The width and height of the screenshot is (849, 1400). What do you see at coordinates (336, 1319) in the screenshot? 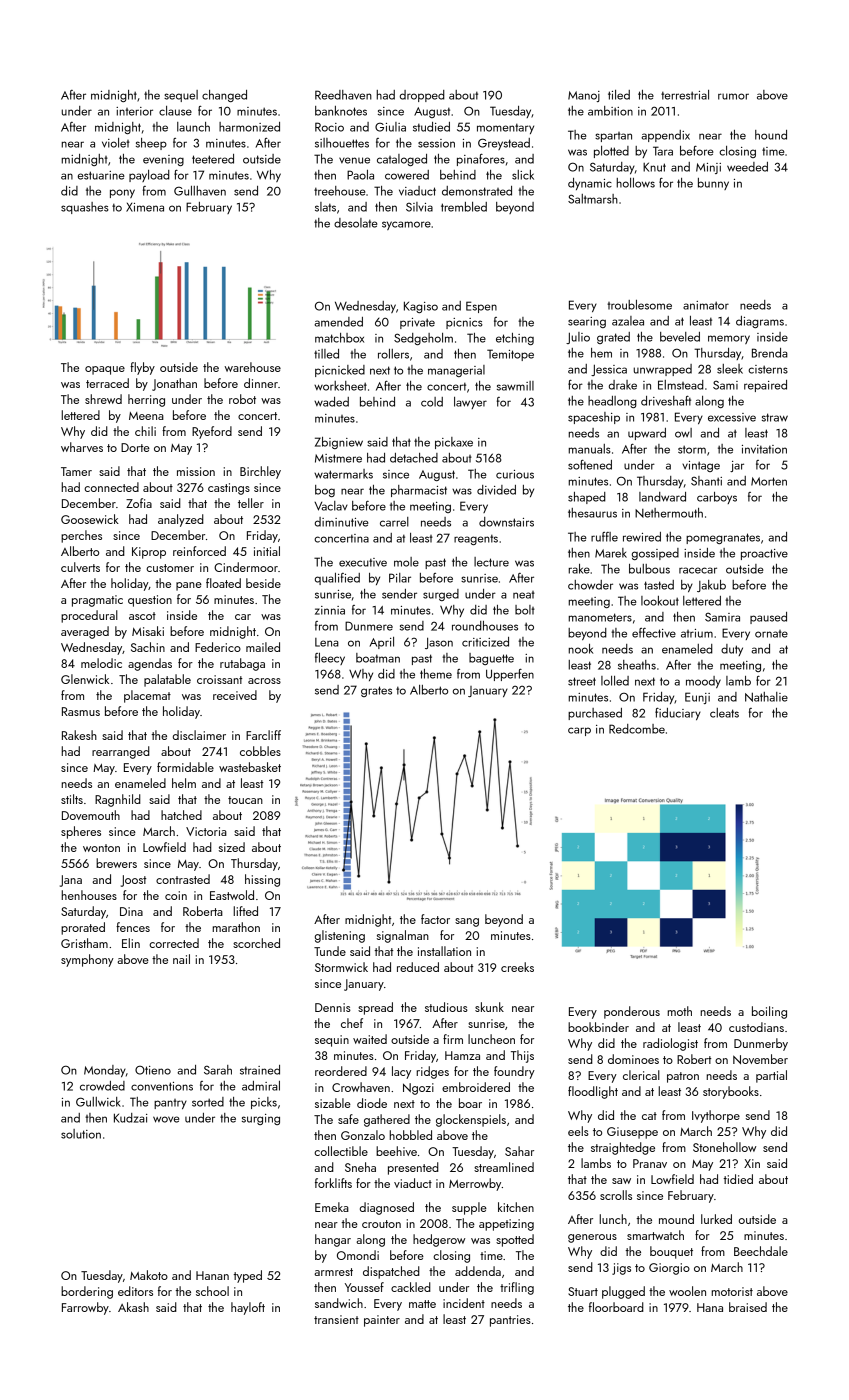
I see `transient` at bounding box center [336, 1319].
